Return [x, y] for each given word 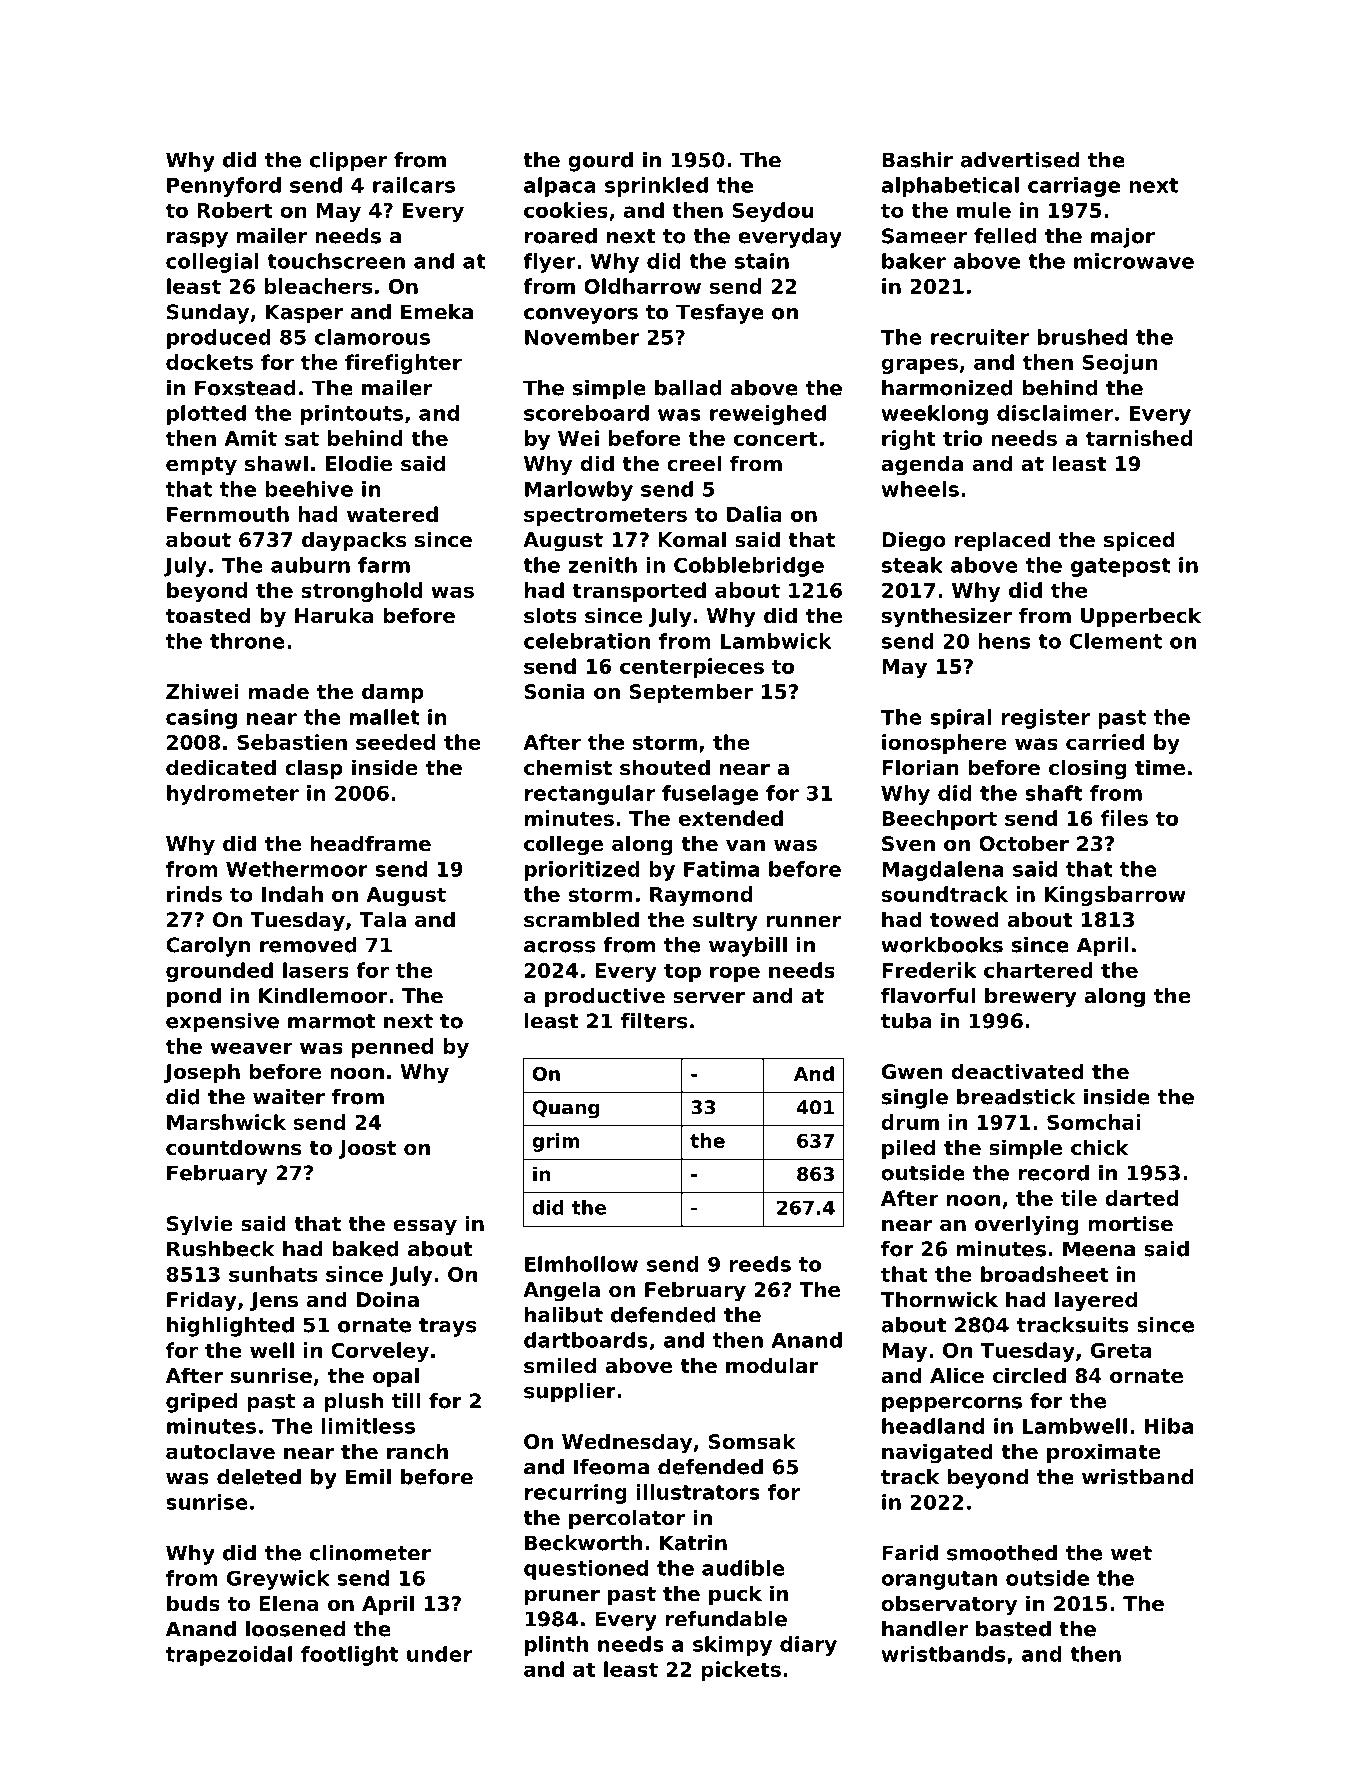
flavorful [928, 995]
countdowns [233, 1147]
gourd [600, 162]
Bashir [917, 160]
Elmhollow [581, 1264]
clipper [348, 162]
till [406, 1401]
